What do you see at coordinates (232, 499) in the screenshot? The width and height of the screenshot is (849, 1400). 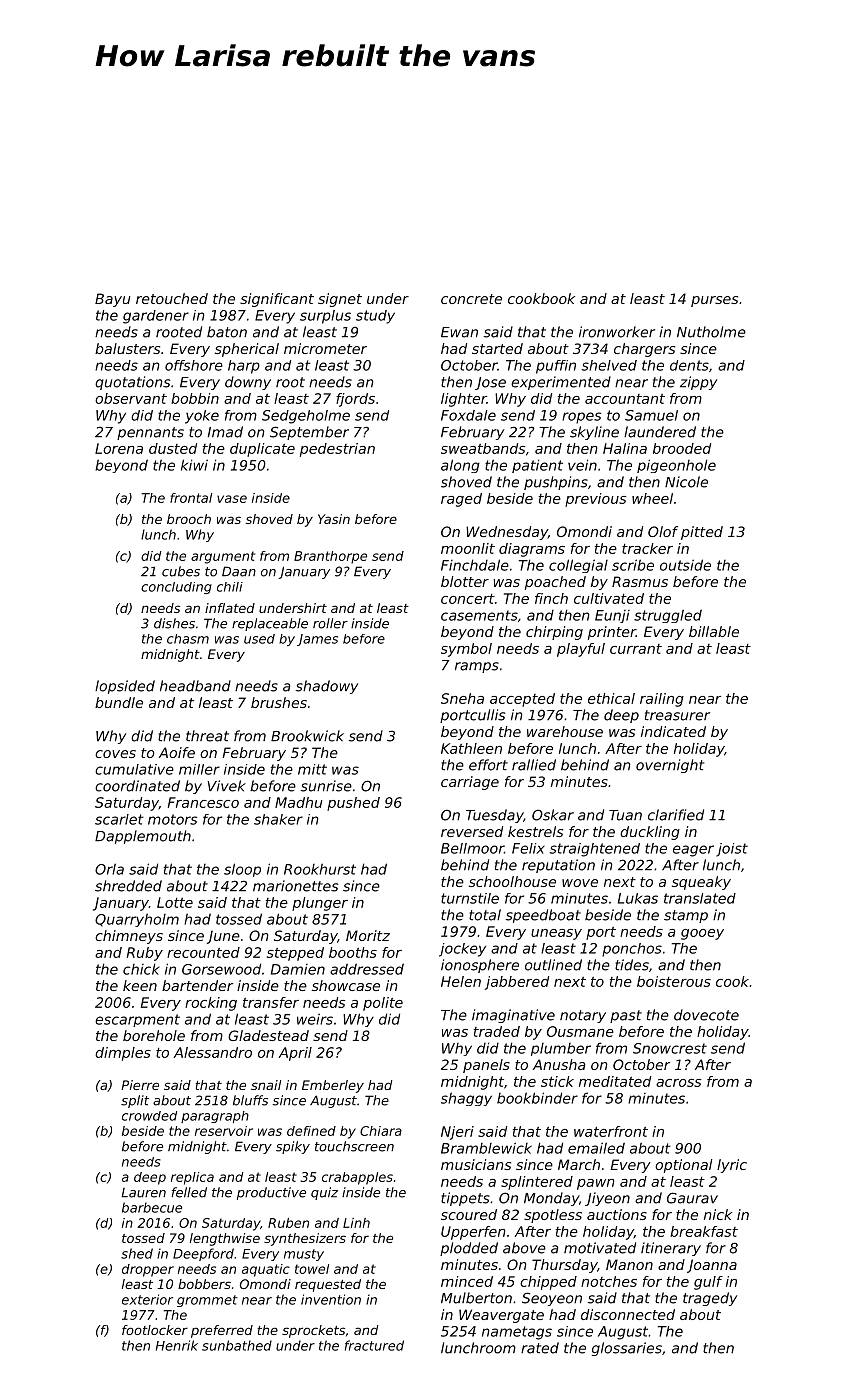 I see `vase` at bounding box center [232, 499].
